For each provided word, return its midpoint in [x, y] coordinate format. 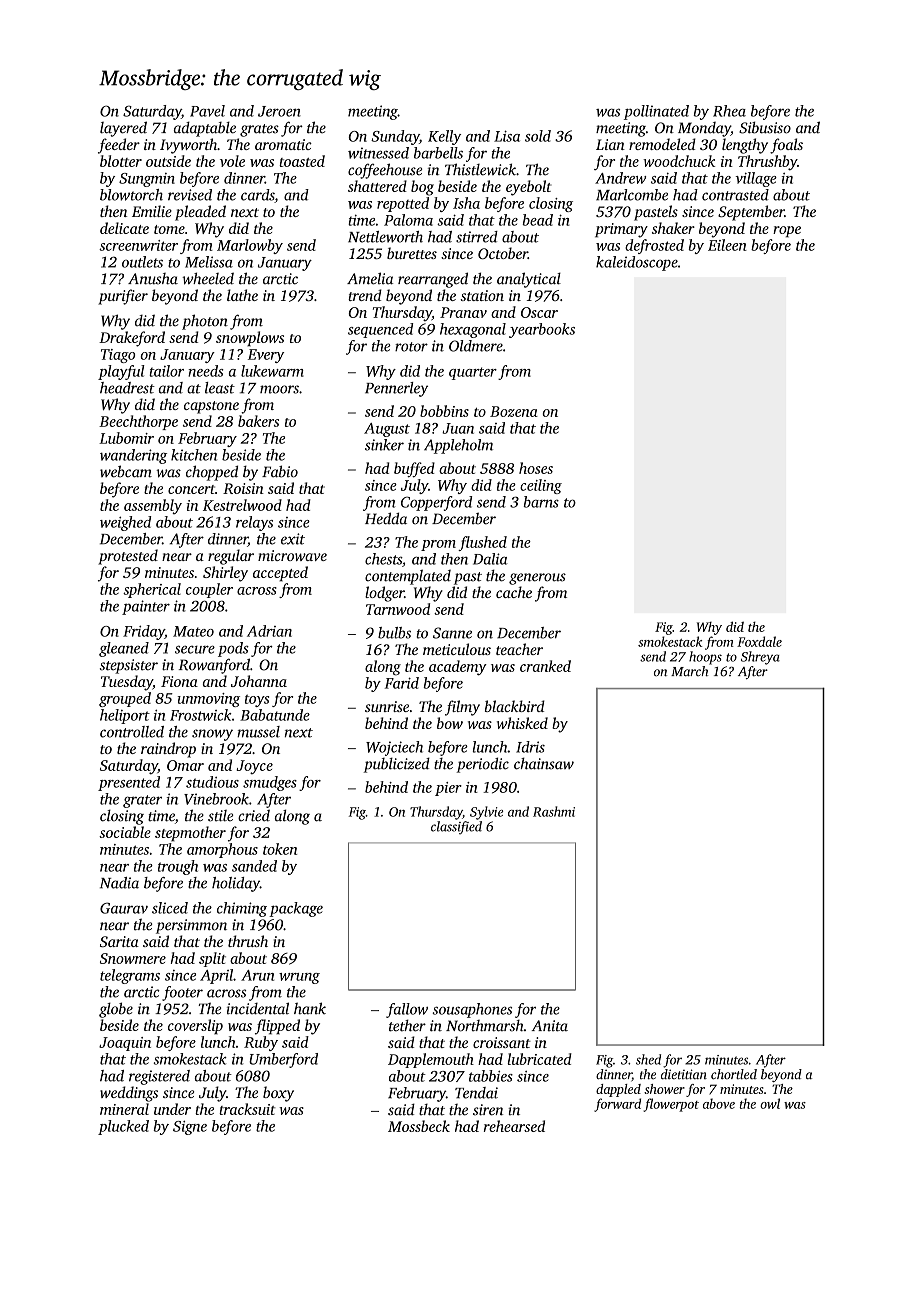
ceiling [541, 486]
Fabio [280, 471]
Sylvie [486, 813]
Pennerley [396, 389]
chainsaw [544, 763]
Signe [190, 1127]
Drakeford [132, 339]
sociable [125, 832]
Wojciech [394, 748]
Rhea [729, 111]
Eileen [727, 245]
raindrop [168, 750]
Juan [458, 428]
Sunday [395, 137]
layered [123, 129]
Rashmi [554, 811]
